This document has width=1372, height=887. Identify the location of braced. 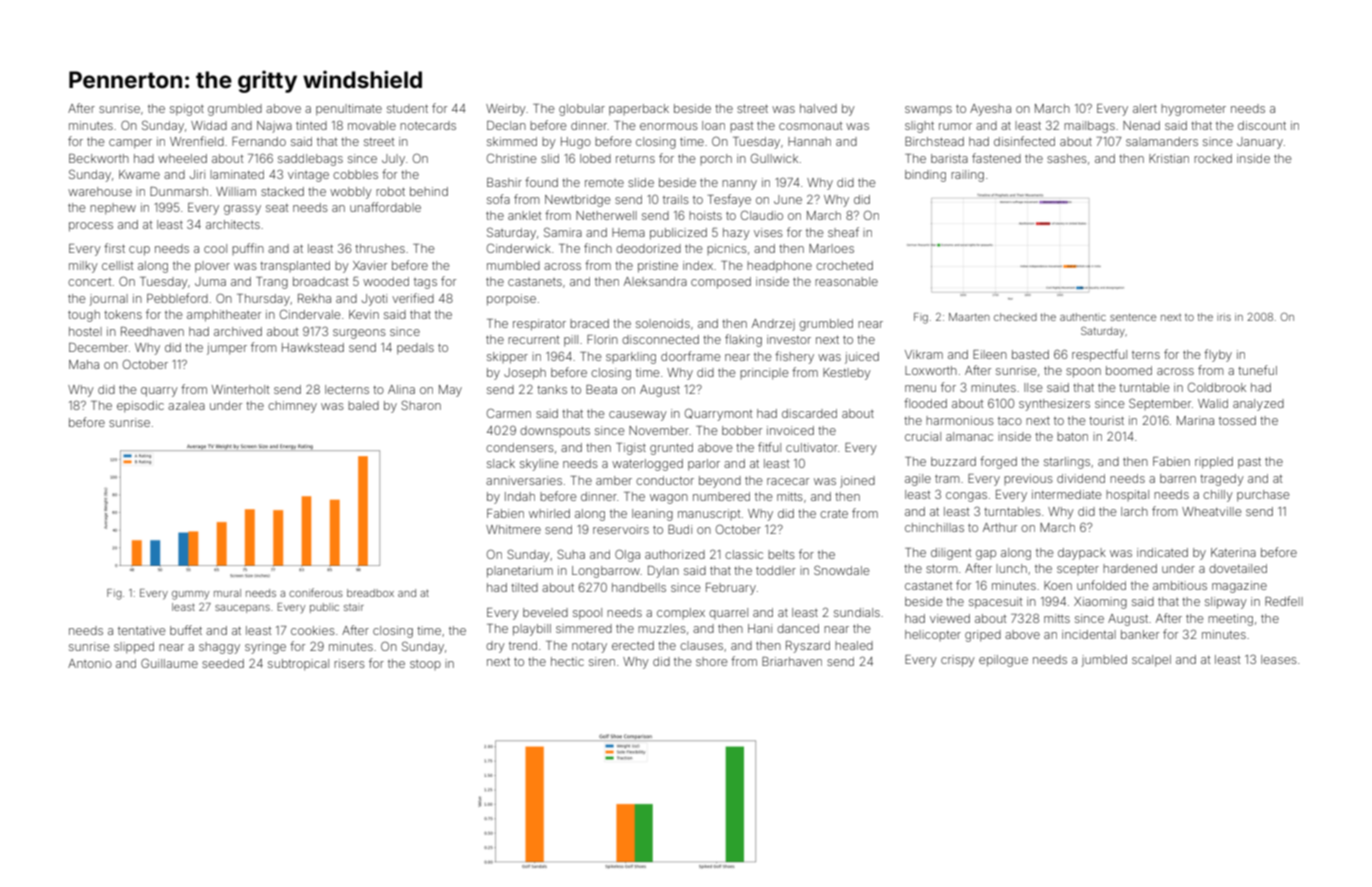
(589, 323).
